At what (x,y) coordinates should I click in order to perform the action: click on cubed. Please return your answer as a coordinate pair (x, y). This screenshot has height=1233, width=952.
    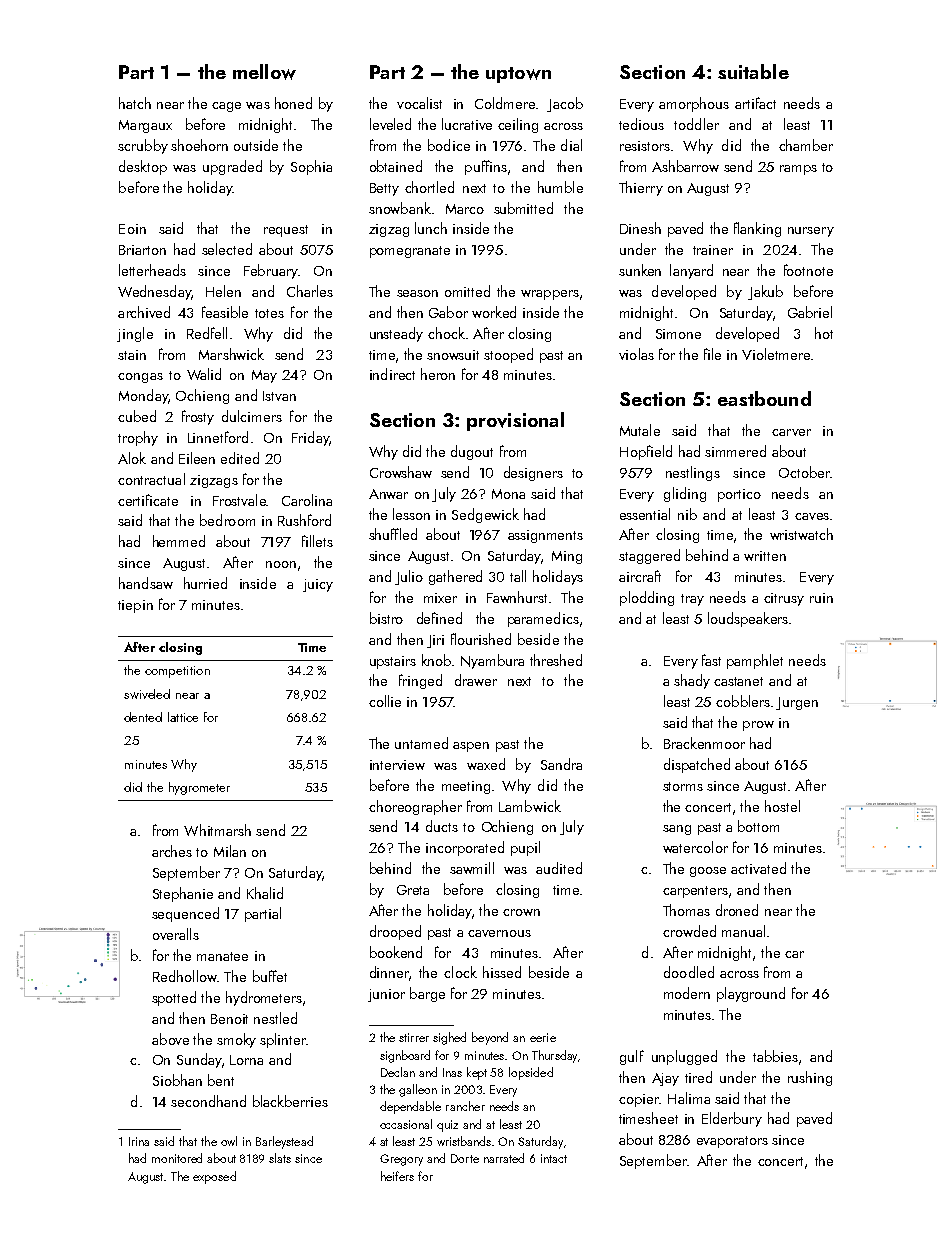
    Looking at the image, I should click on (137, 416).
